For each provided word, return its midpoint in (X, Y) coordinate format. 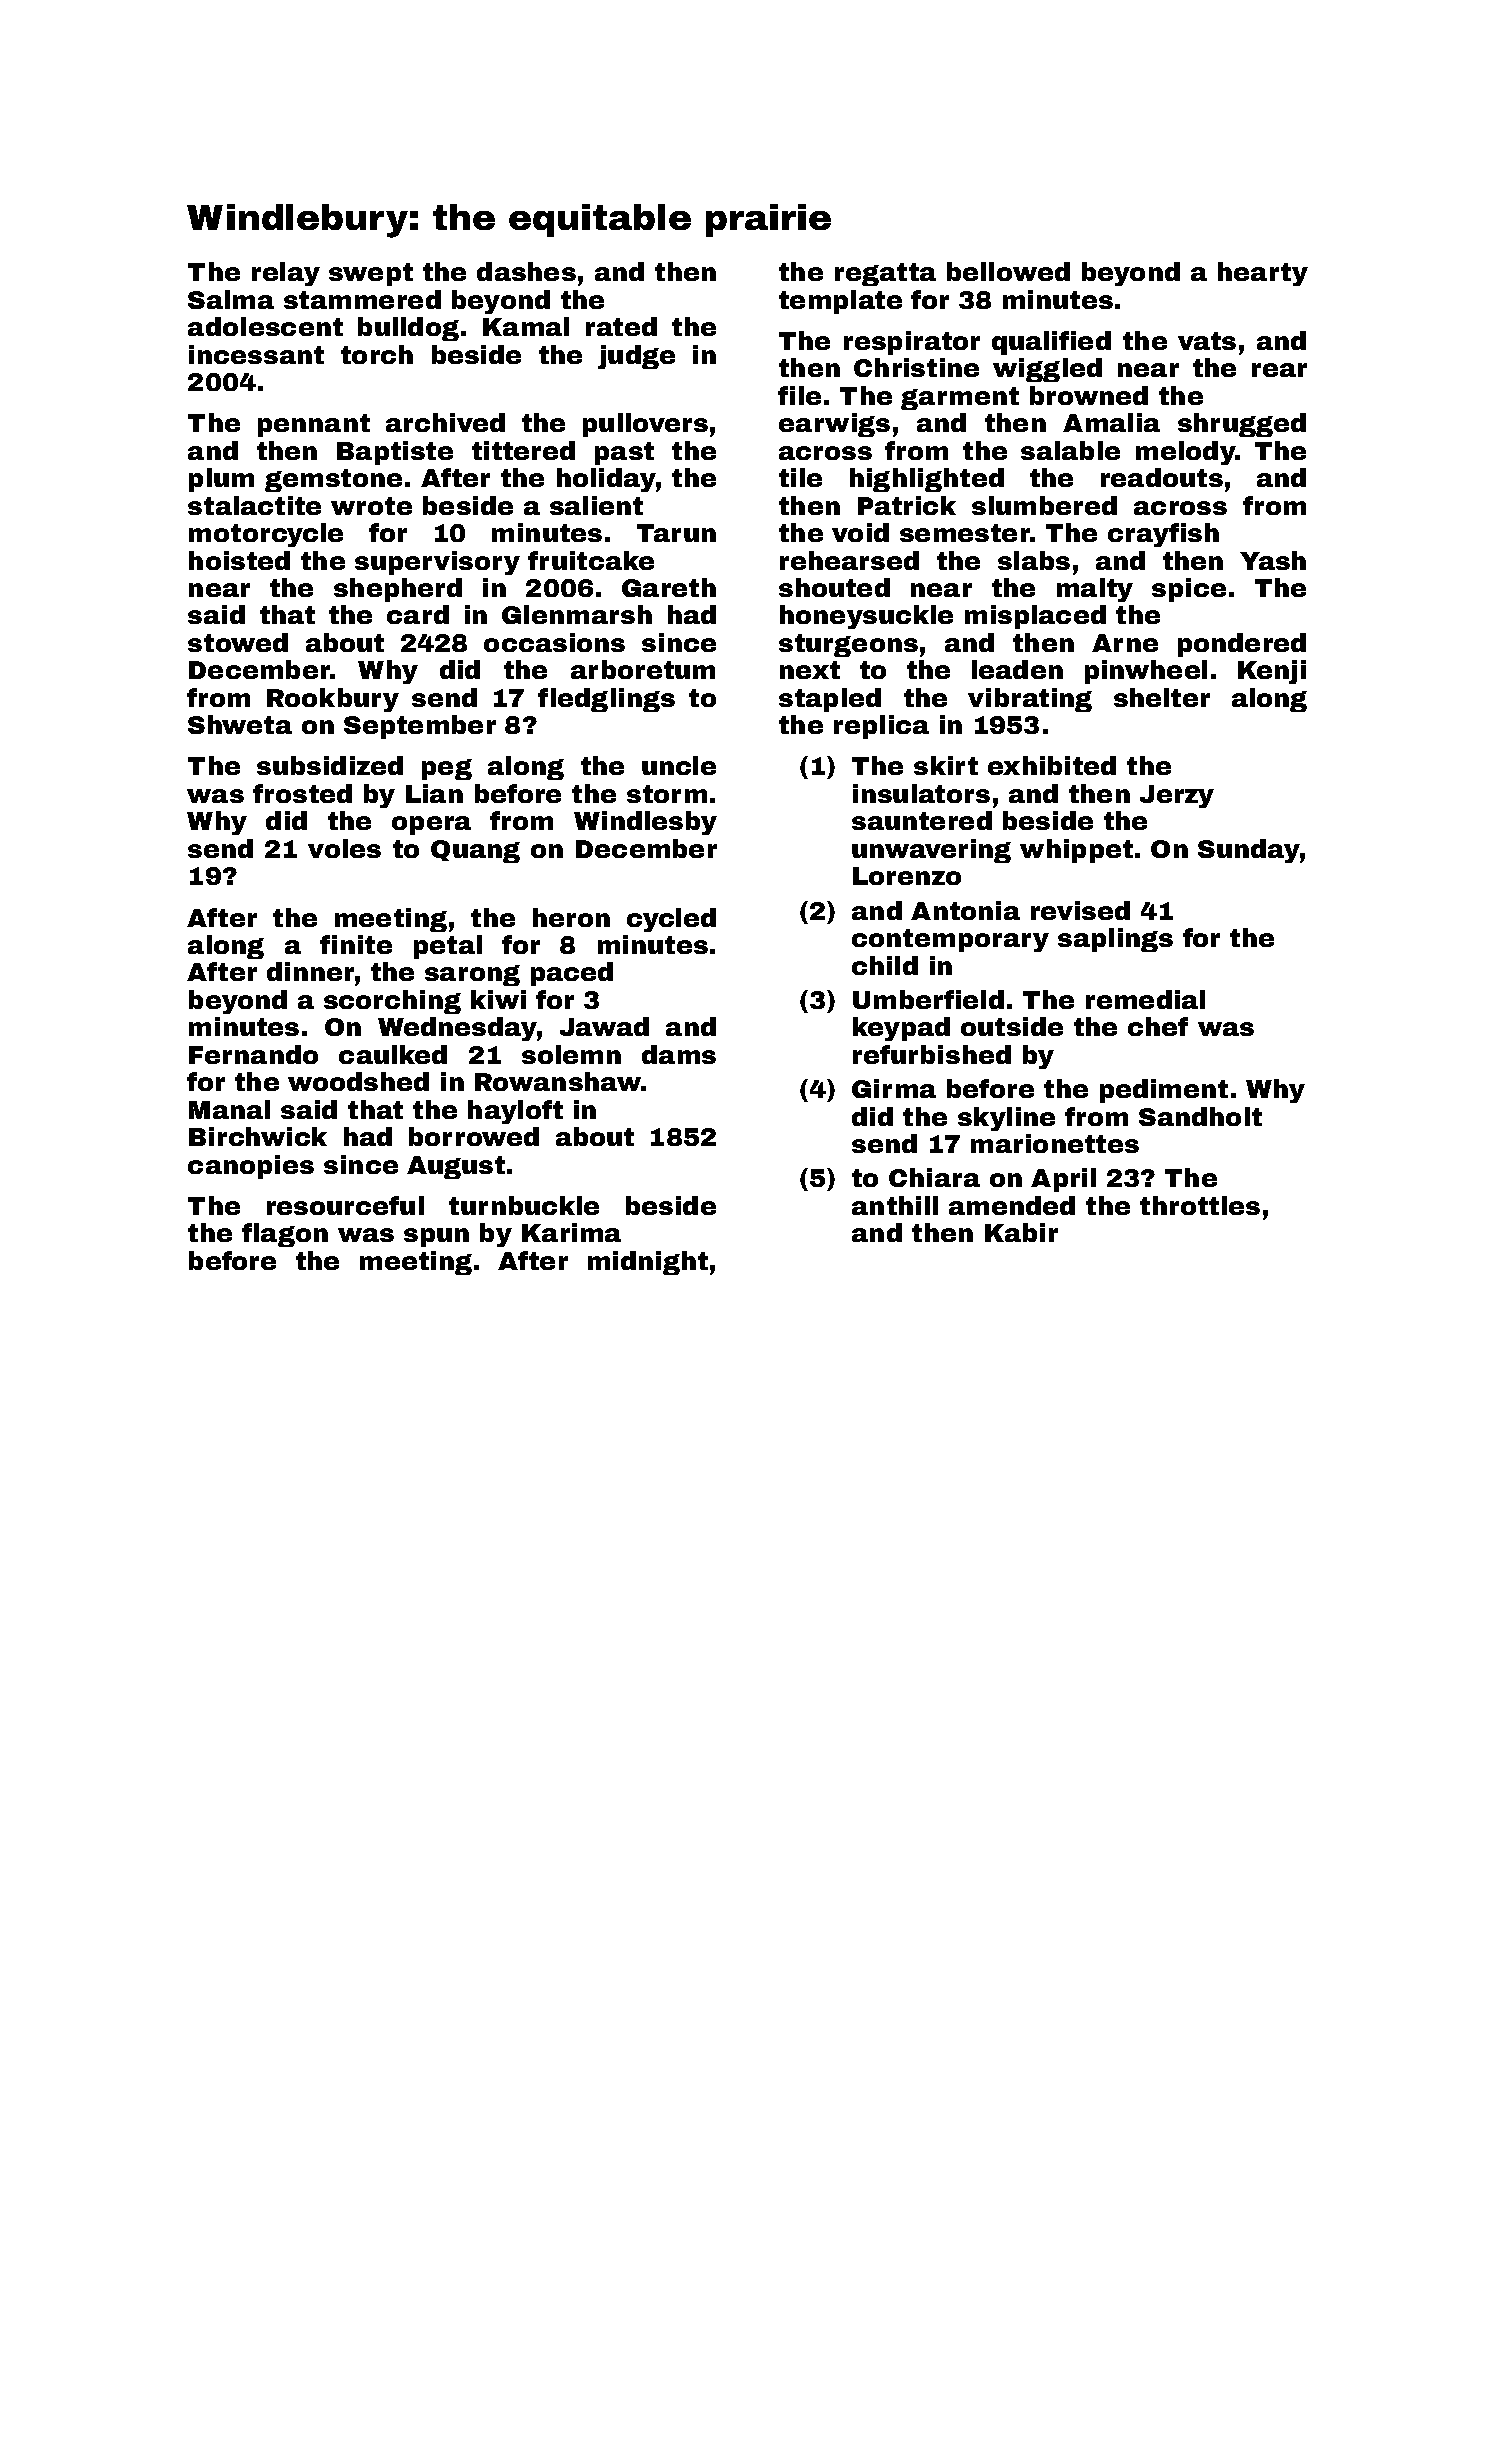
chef (1158, 1026)
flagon (285, 1235)
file (799, 395)
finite (356, 944)
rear (1279, 370)
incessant (256, 354)
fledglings (606, 700)
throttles (1200, 1205)
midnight (648, 1263)
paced (572, 974)
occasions (554, 642)
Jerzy (1177, 796)
